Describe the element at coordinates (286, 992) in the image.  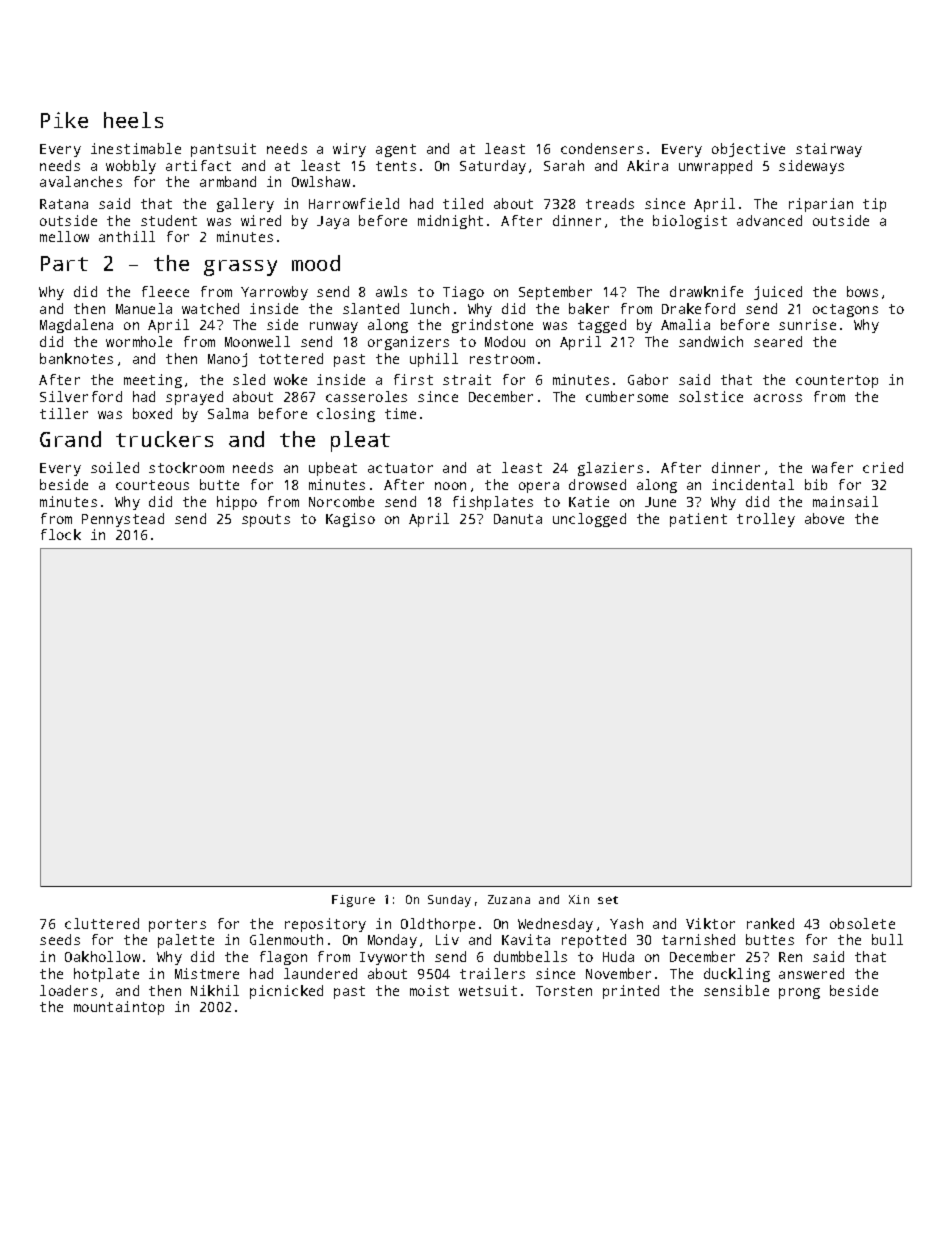
I see `picnicked` at that location.
